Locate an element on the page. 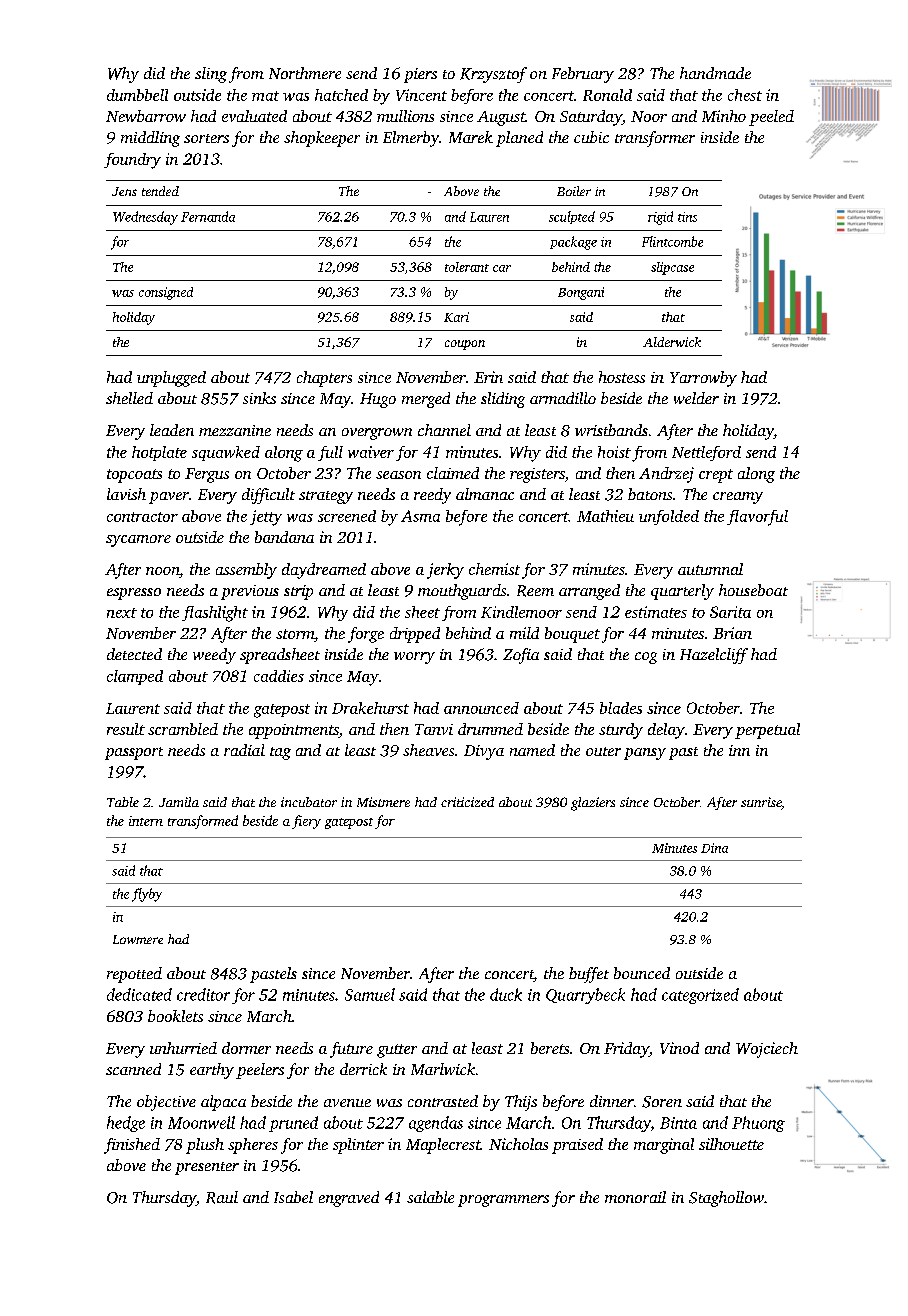 The width and height of the document is (908, 1316). duck is located at coordinates (506, 994).
